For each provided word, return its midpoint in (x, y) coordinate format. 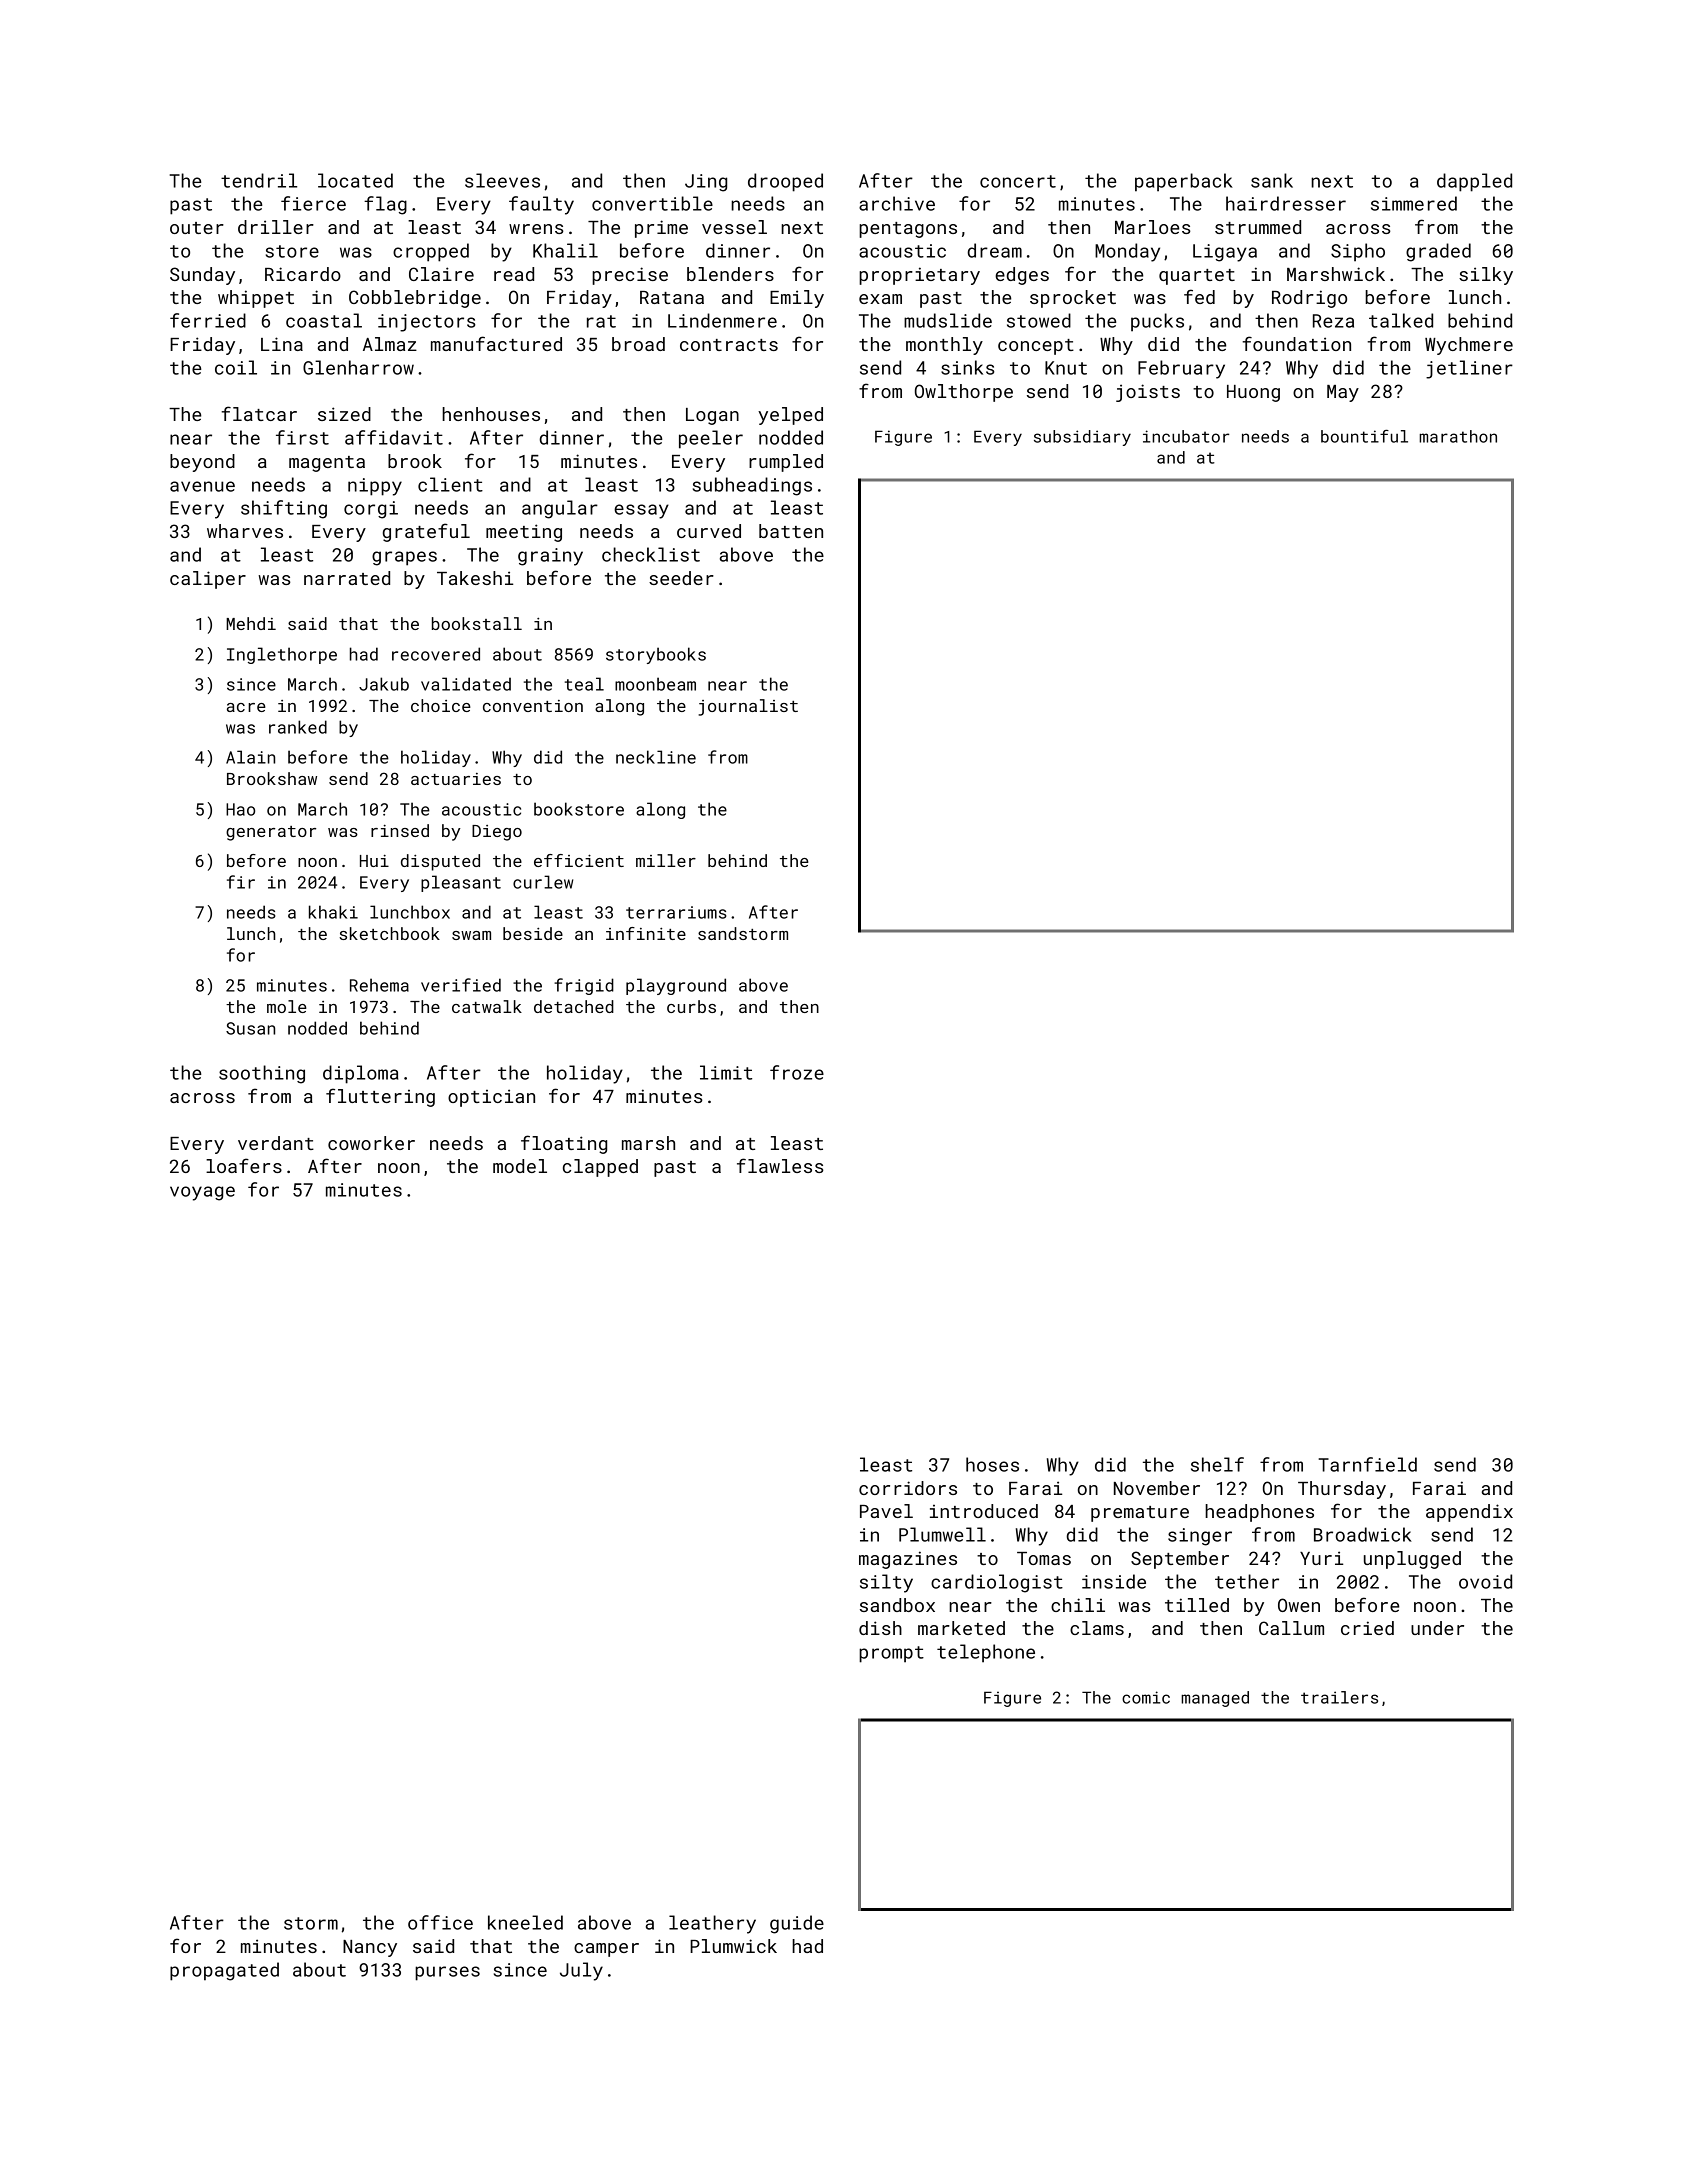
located (355, 180)
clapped (600, 1168)
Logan (712, 416)
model (520, 1166)
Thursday (1342, 1490)
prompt (891, 1654)
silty (886, 1583)
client (450, 484)
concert (1018, 181)
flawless (780, 1165)
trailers (1339, 1697)
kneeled (525, 1922)
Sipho (1358, 252)
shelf (1217, 1464)
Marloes (1153, 227)
